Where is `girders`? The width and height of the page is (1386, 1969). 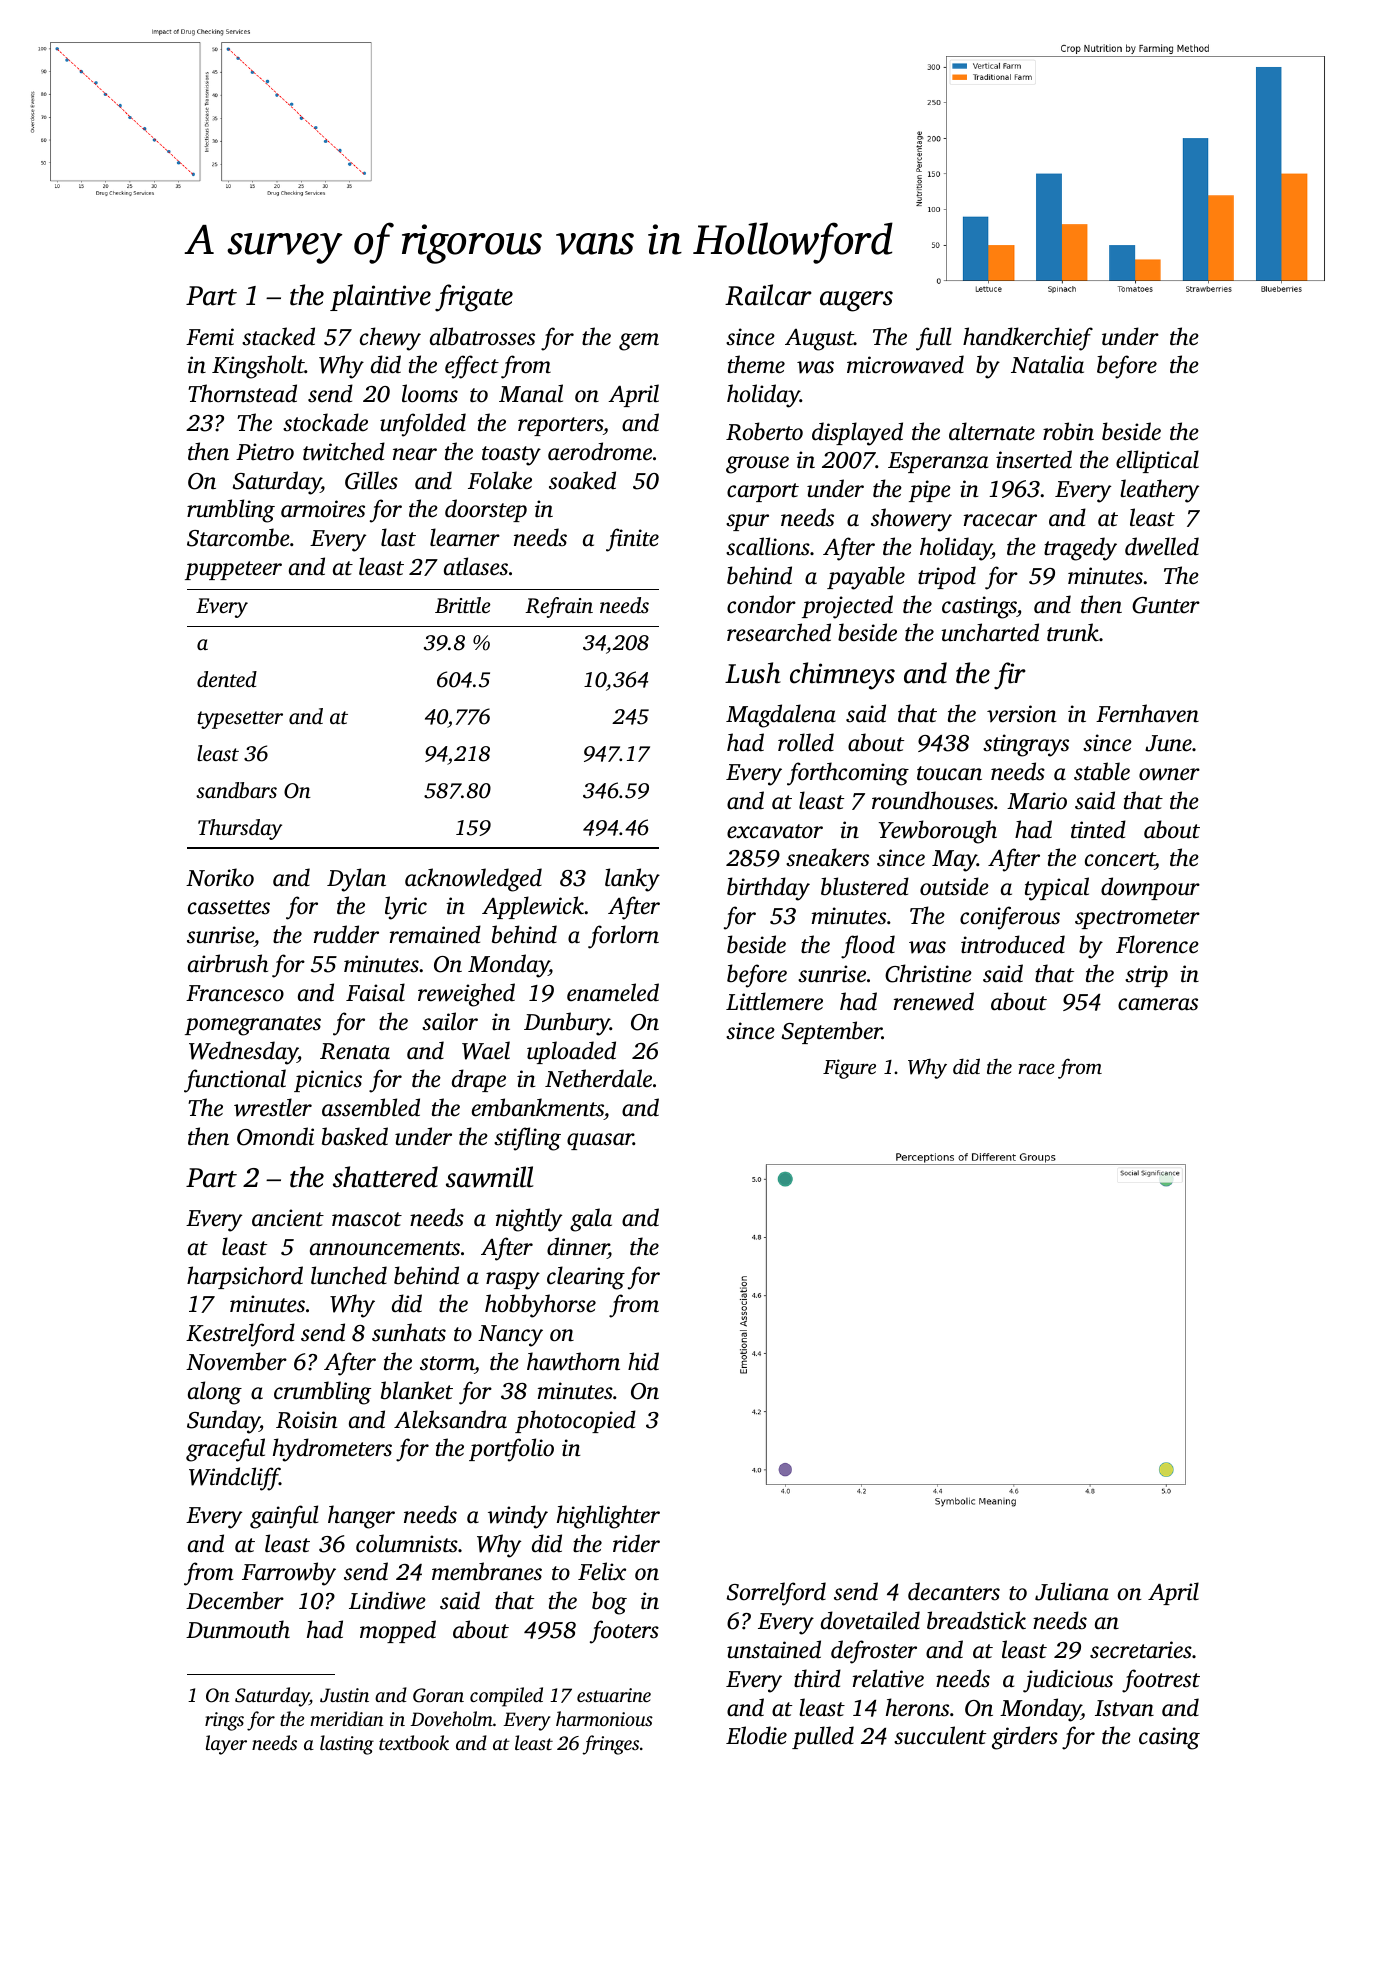 girders is located at coordinates (1025, 1738).
